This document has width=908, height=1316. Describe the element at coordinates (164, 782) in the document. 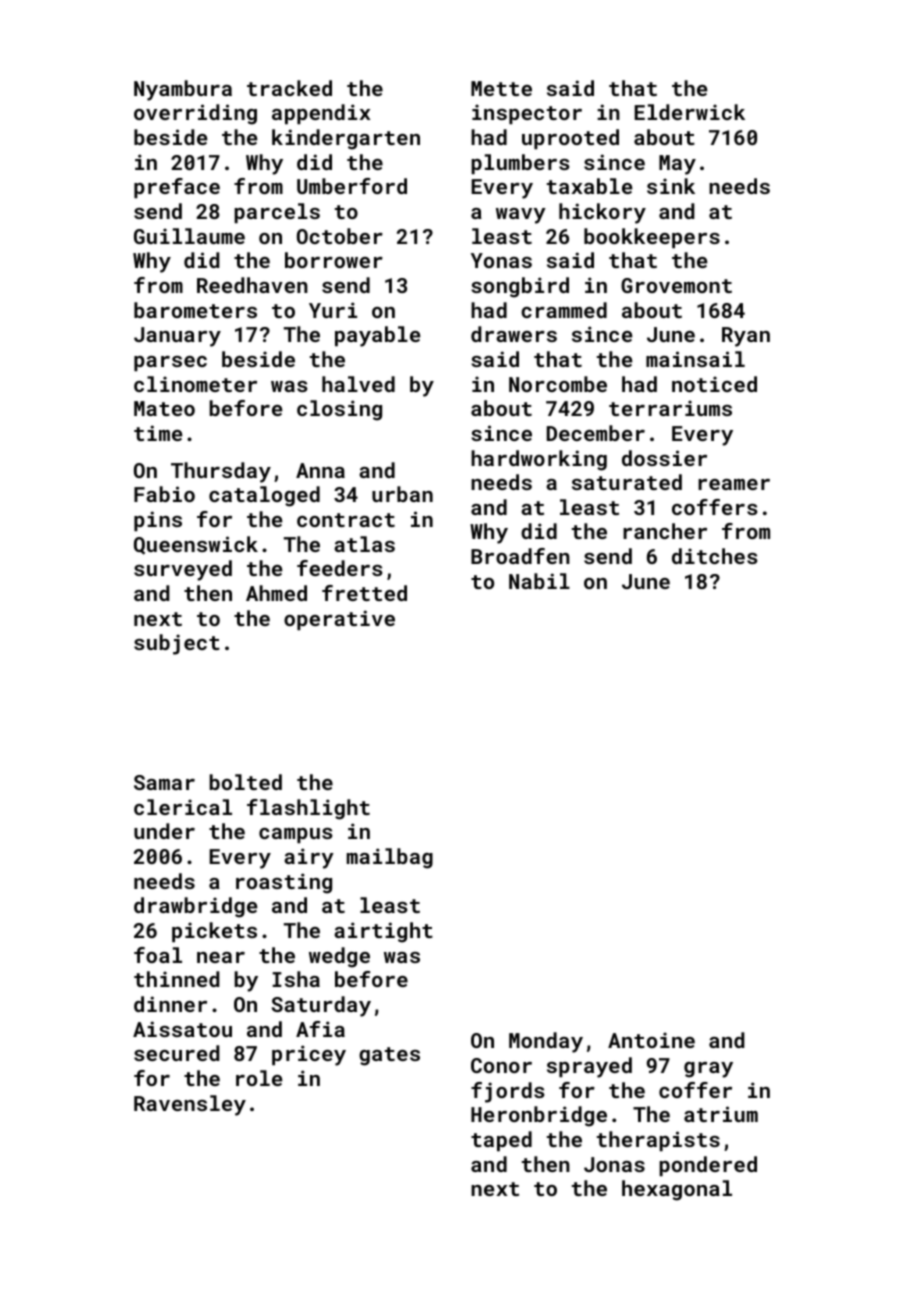

I see `Samar` at that location.
